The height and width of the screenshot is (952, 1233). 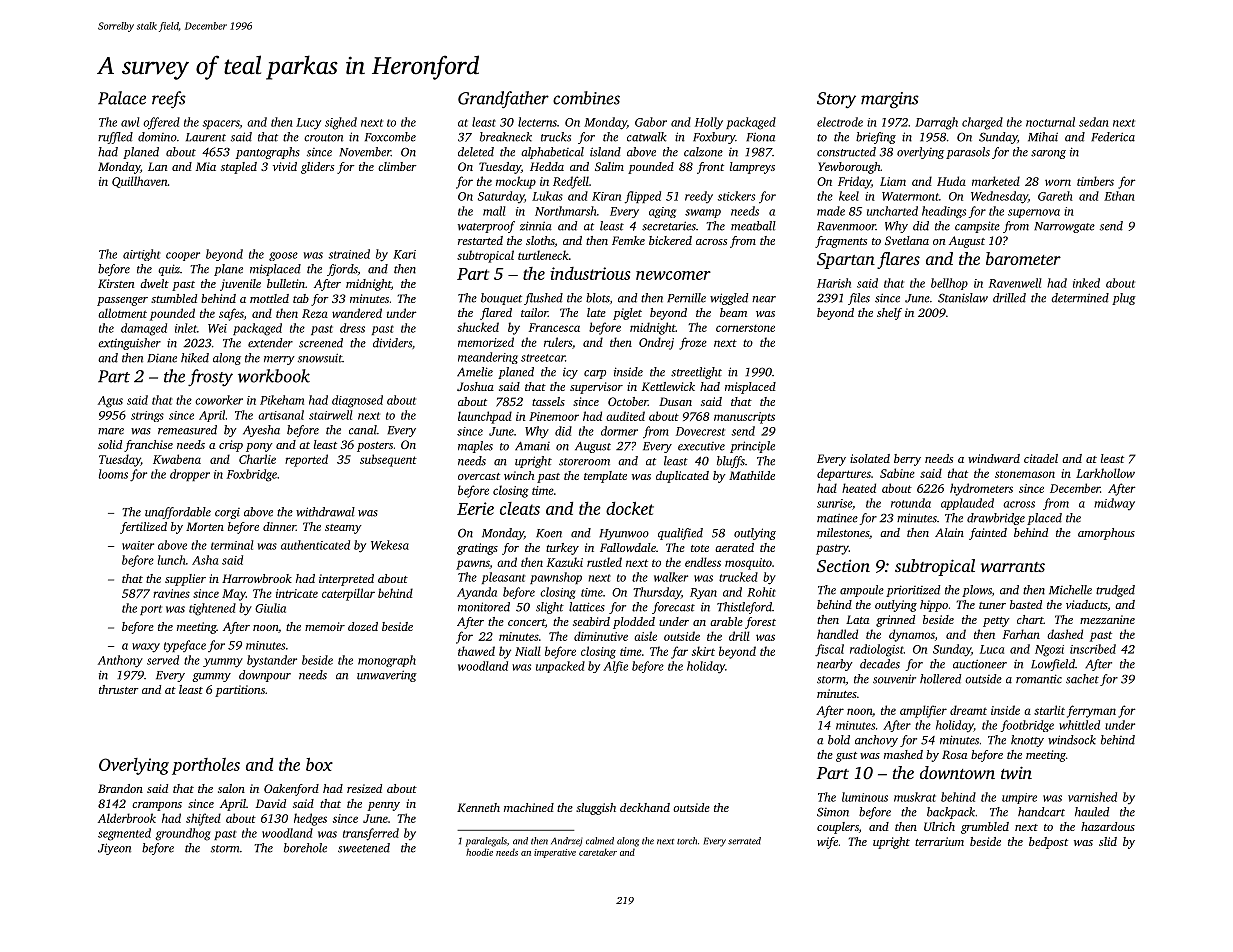 What do you see at coordinates (346, 580) in the screenshot?
I see `interpreted` at bounding box center [346, 580].
